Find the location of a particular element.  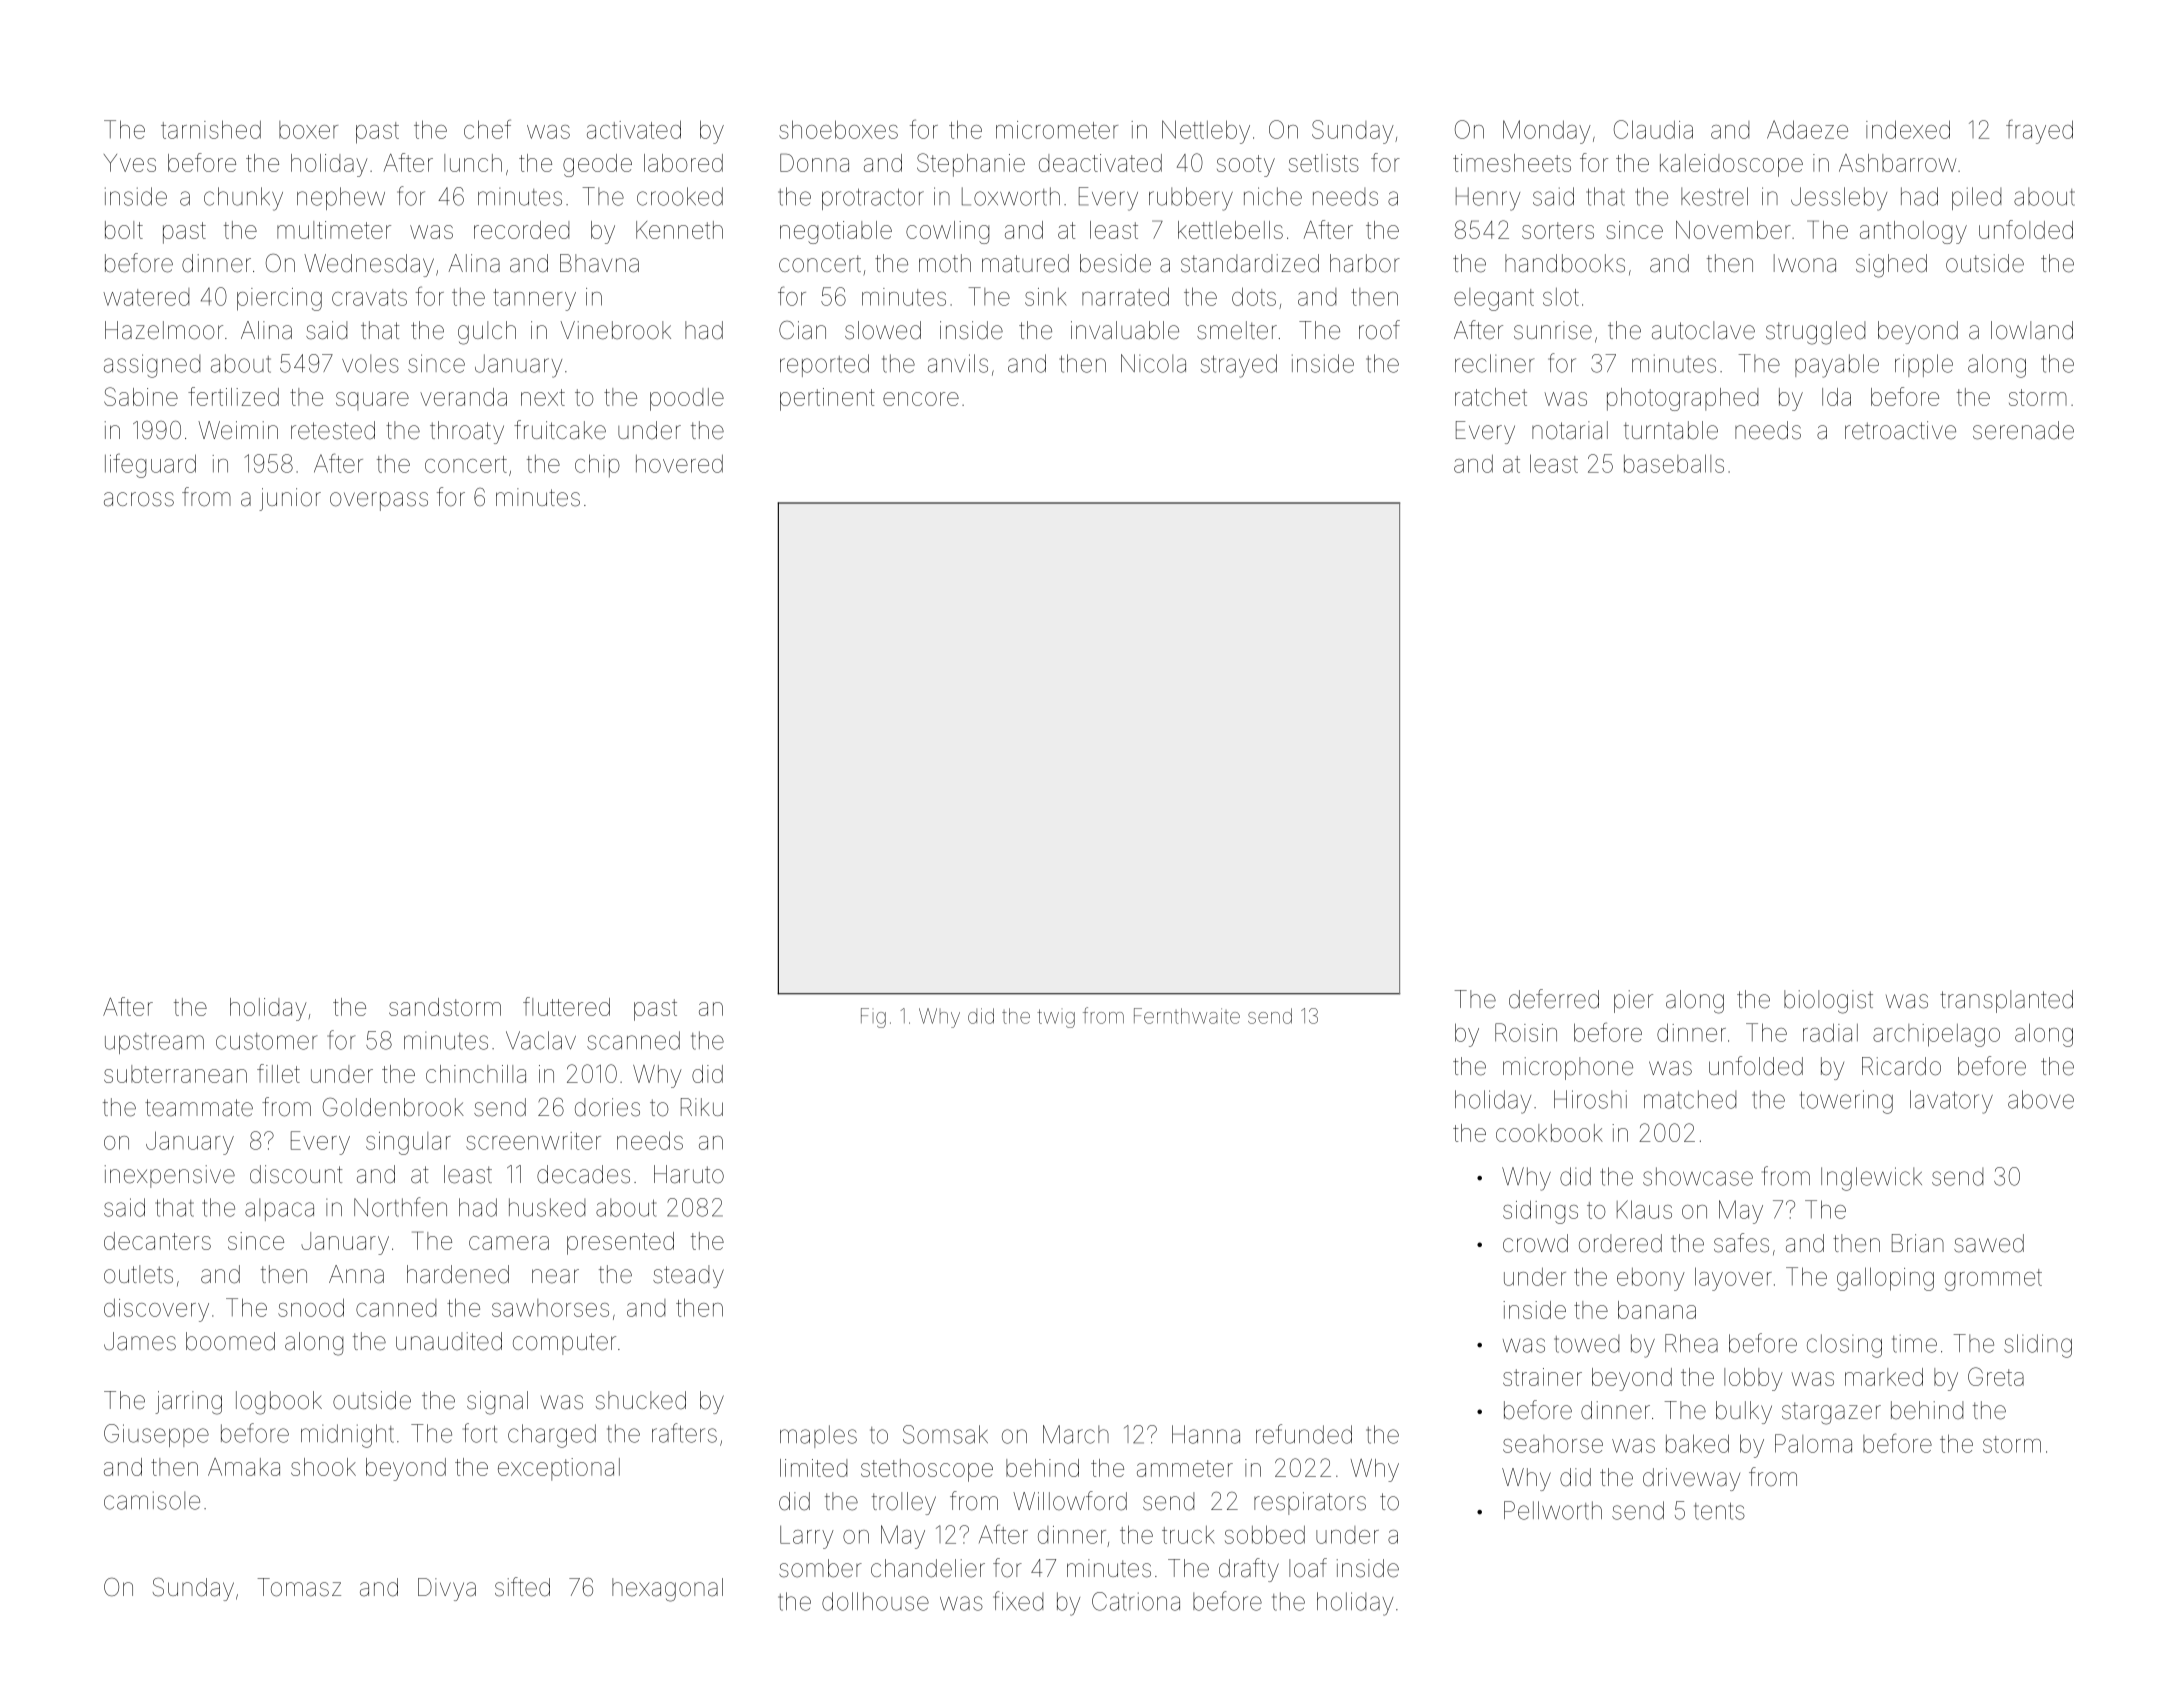

nephew is located at coordinates (341, 198).
